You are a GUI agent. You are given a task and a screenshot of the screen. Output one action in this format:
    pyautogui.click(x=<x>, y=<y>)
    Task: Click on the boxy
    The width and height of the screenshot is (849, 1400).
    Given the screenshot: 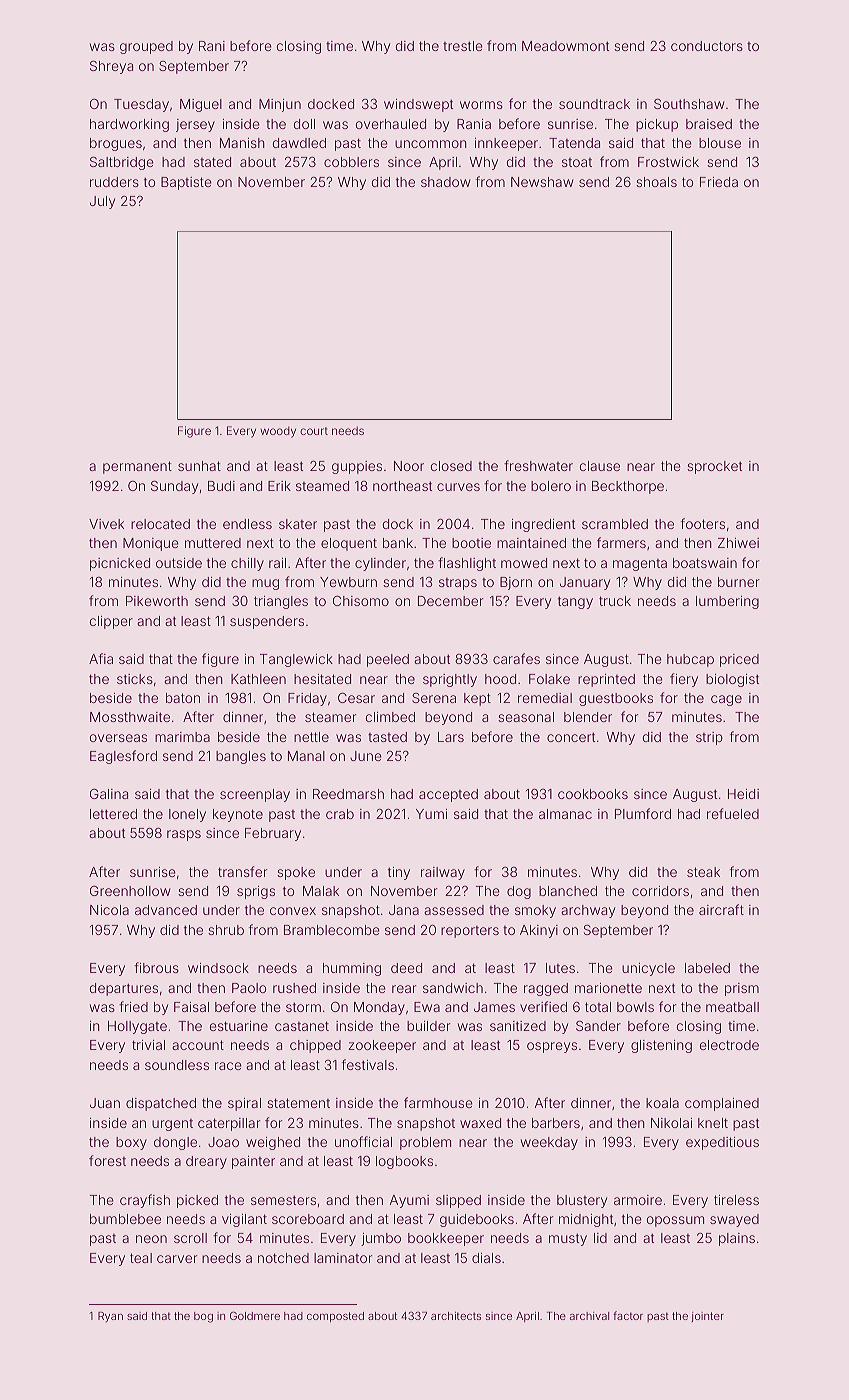 What is the action you would take?
    pyautogui.click(x=131, y=1143)
